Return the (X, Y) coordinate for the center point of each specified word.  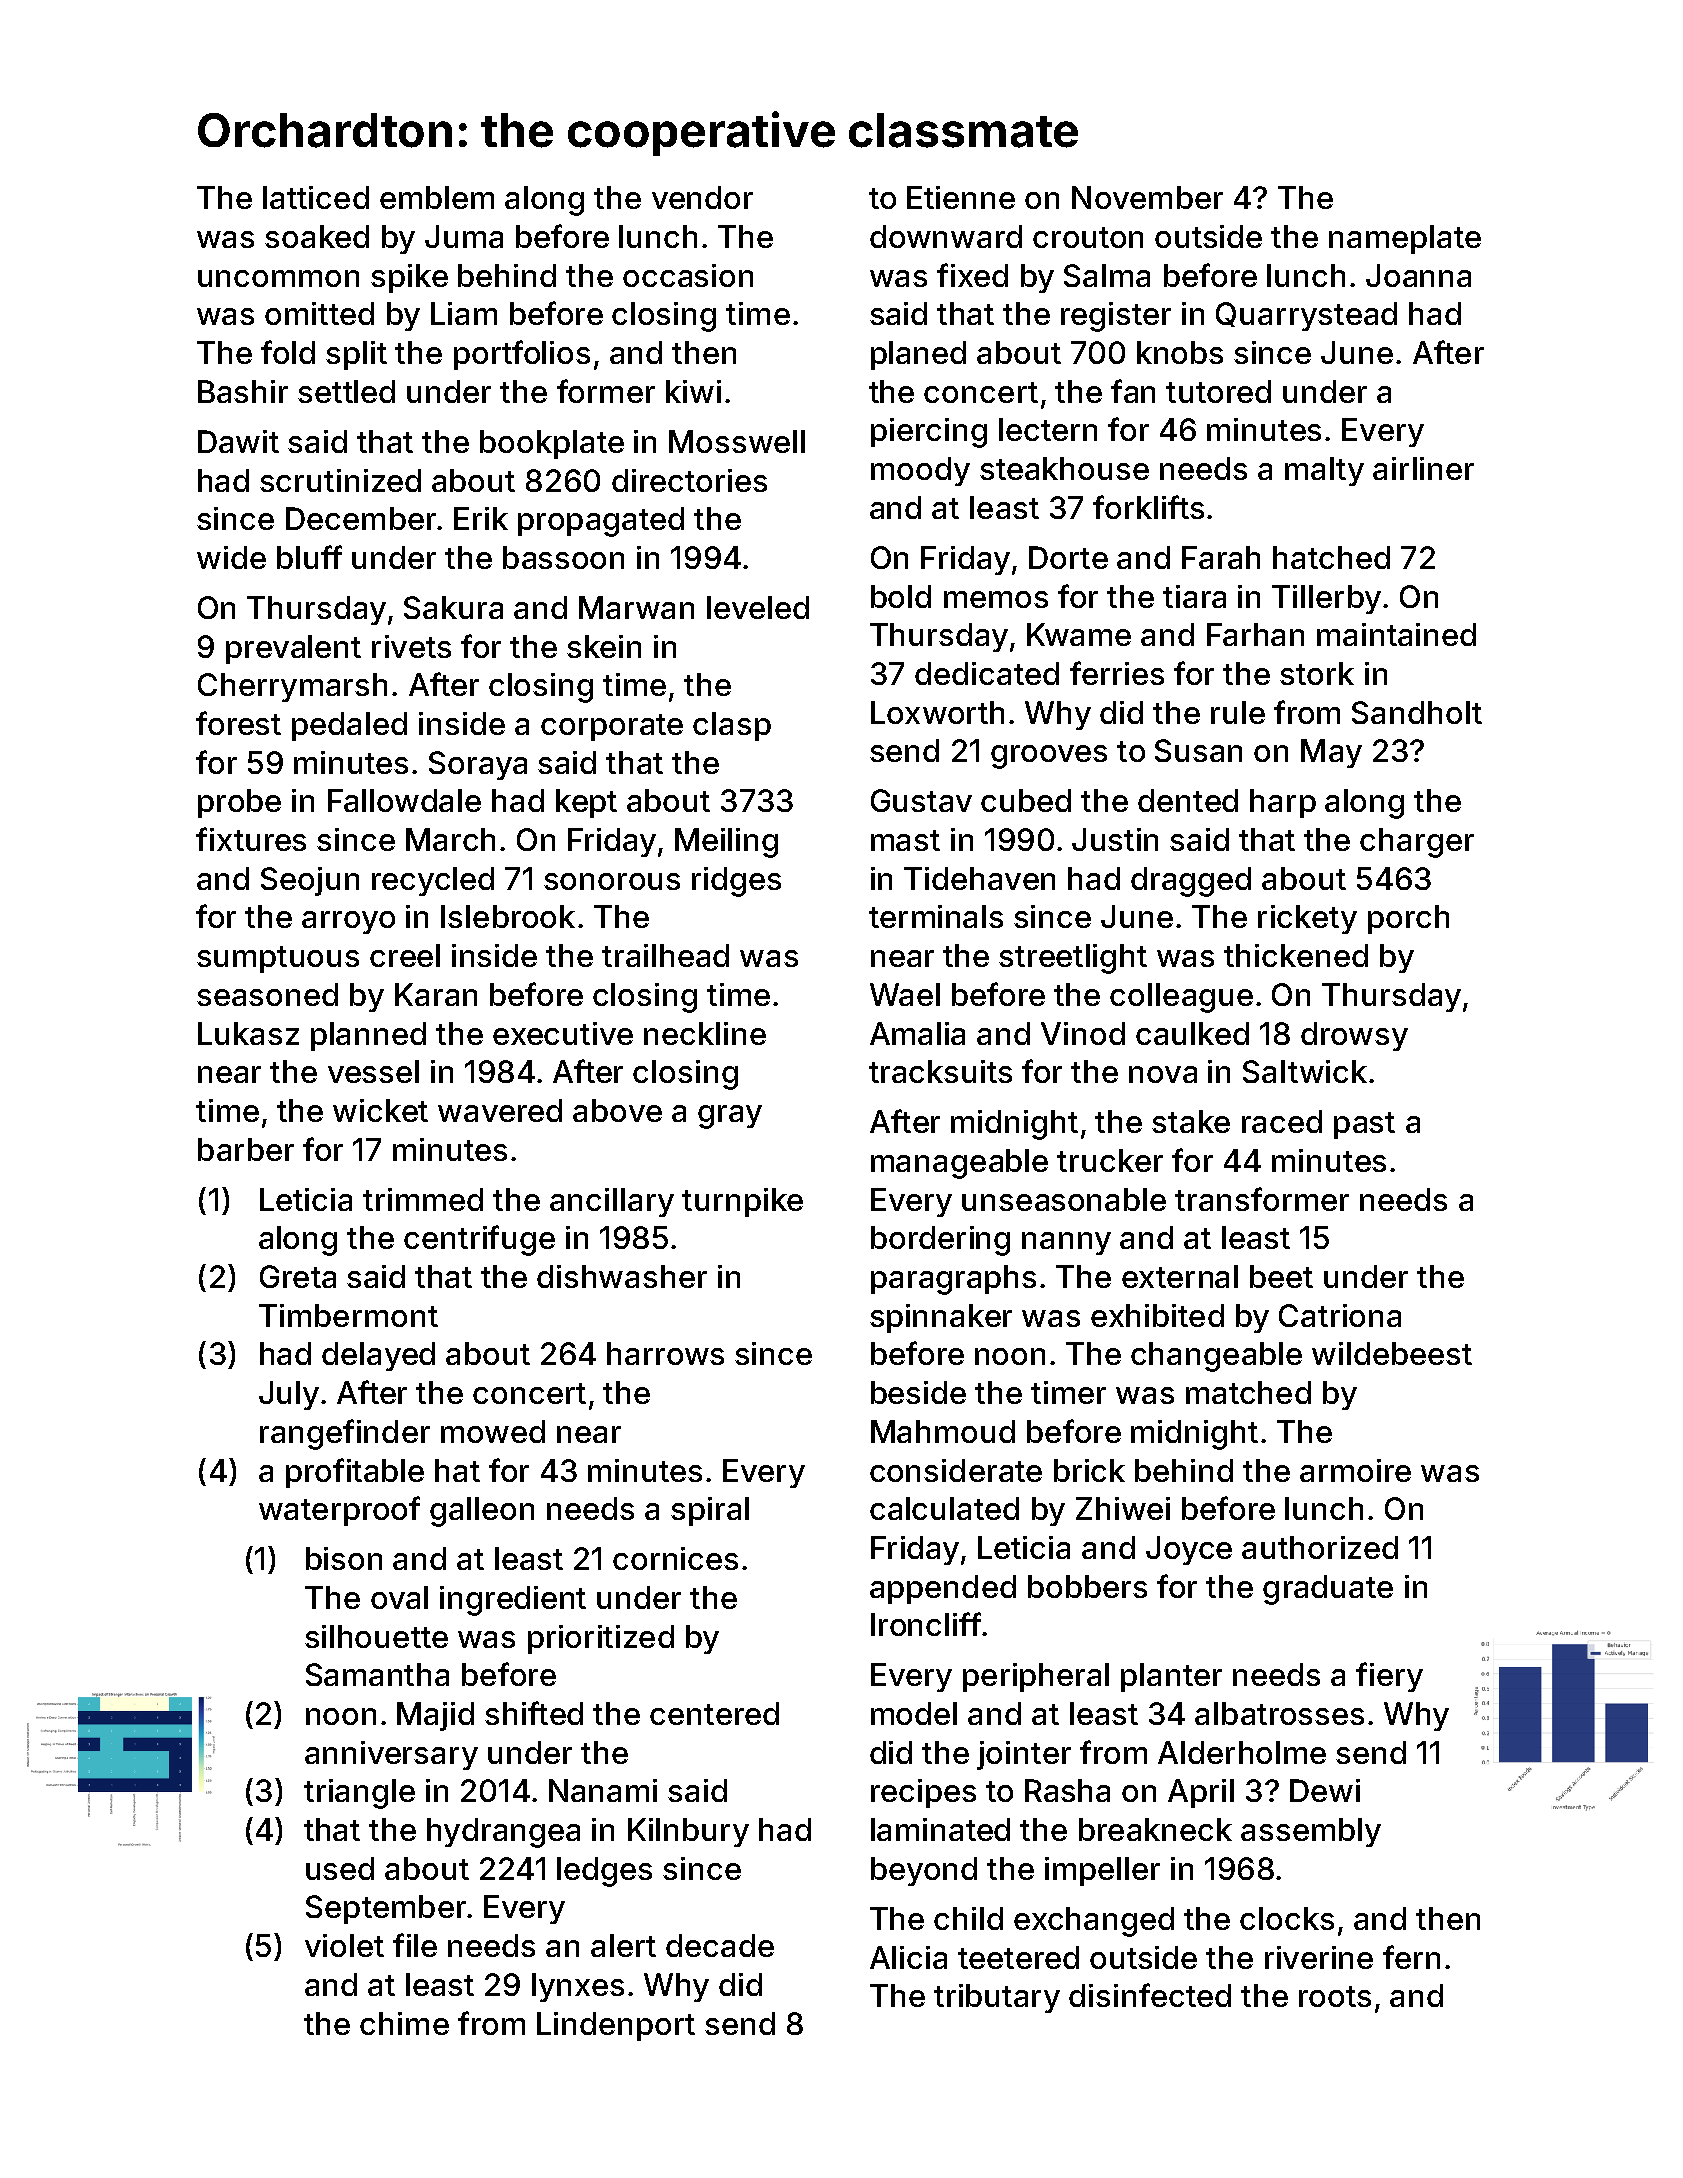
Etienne (961, 197)
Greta (298, 1276)
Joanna (1418, 275)
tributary (997, 1998)
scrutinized (340, 480)
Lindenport (616, 2026)
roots (1335, 1996)
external (1180, 1276)
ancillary (612, 1202)
